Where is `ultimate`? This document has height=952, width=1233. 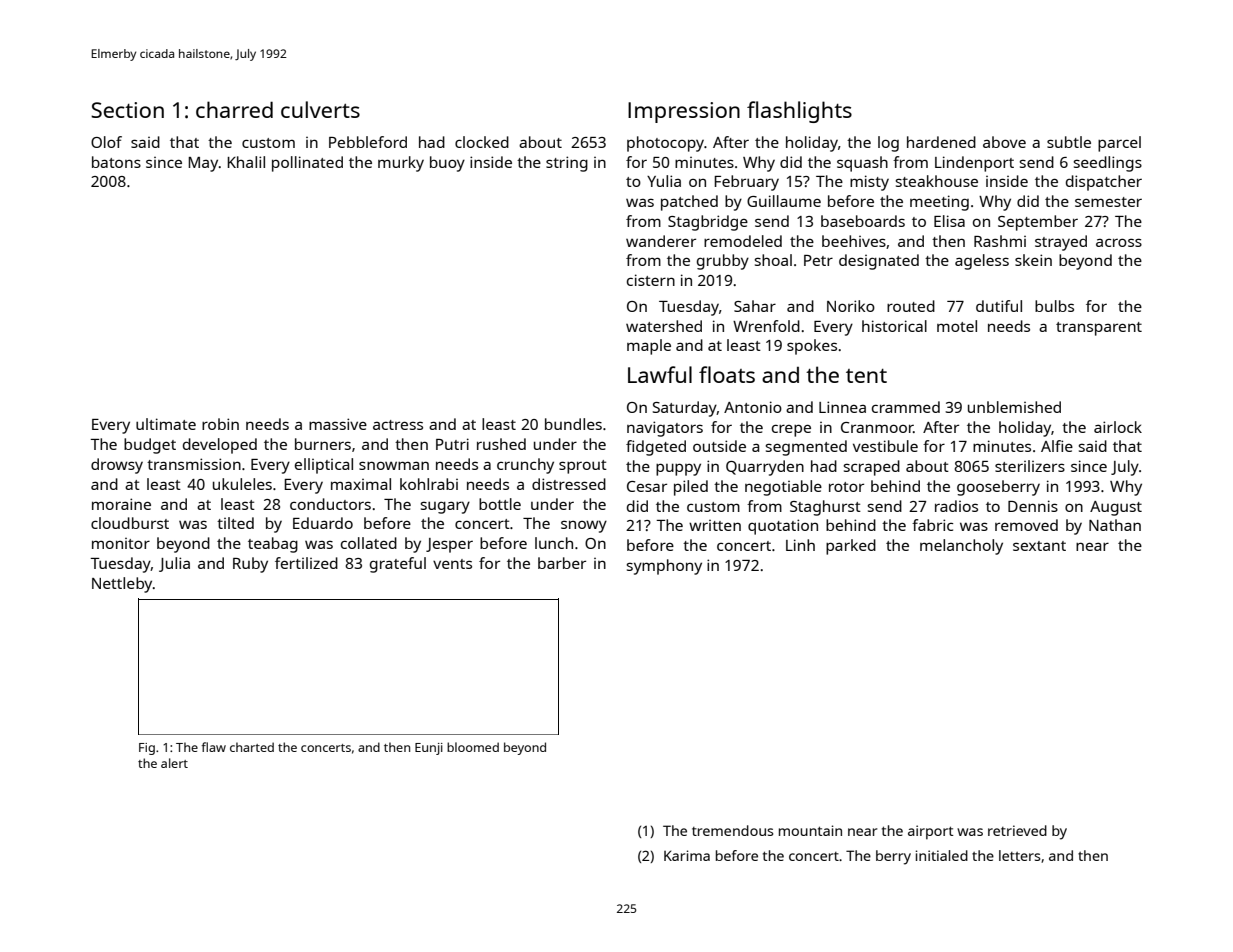
ultimate is located at coordinates (166, 424).
